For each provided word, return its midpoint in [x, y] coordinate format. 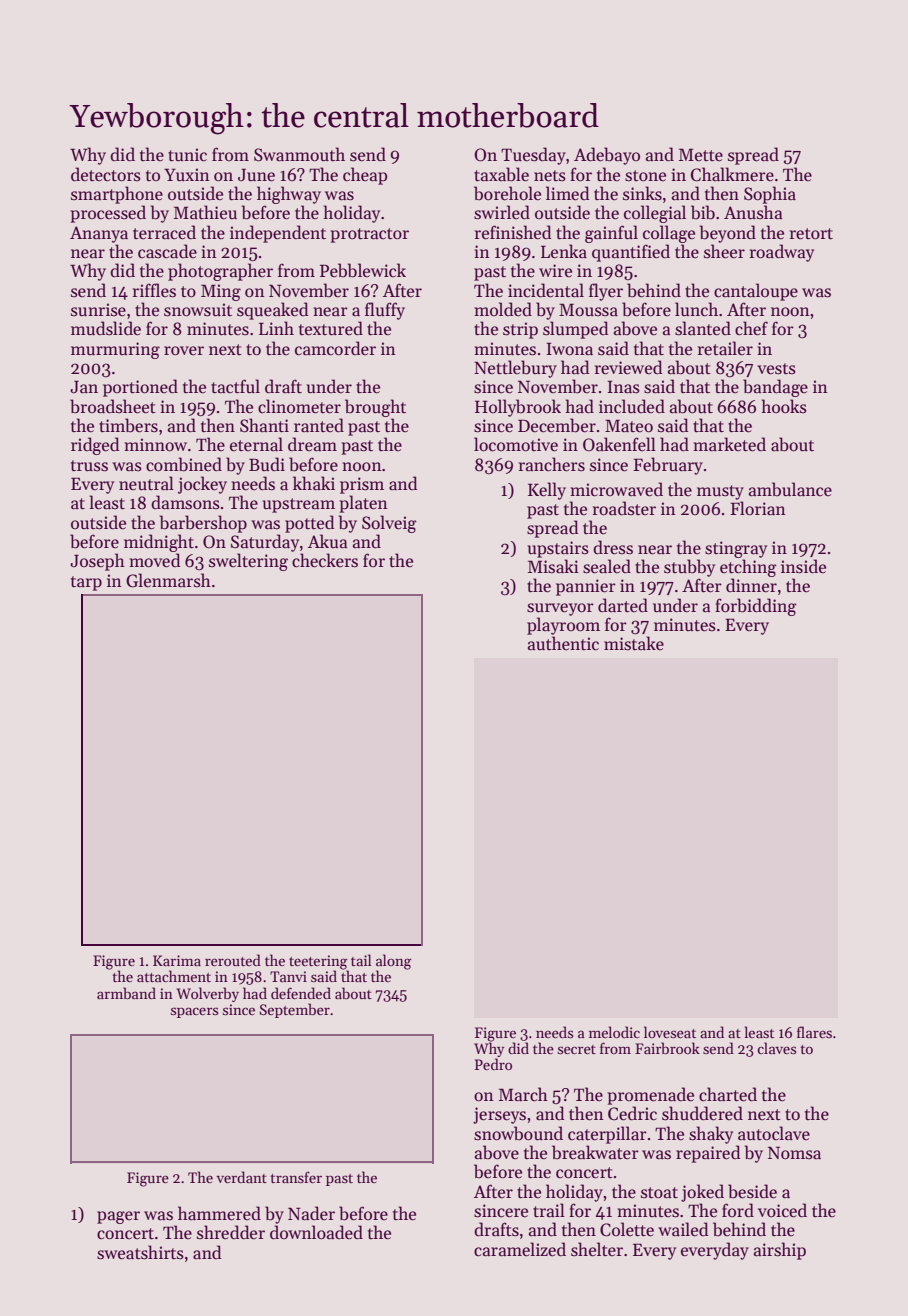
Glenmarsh [168, 580]
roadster [624, 508]
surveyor [560, 609]
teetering [318, 962]
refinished [513, 232]
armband [126, 993]
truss [89, 466]
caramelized [520, 1249]
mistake [634, 643]
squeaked [272, 311]
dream [312, 444]
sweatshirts [140, 1252]
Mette [701, 155]
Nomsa [794, 1153]
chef [751, 328]
